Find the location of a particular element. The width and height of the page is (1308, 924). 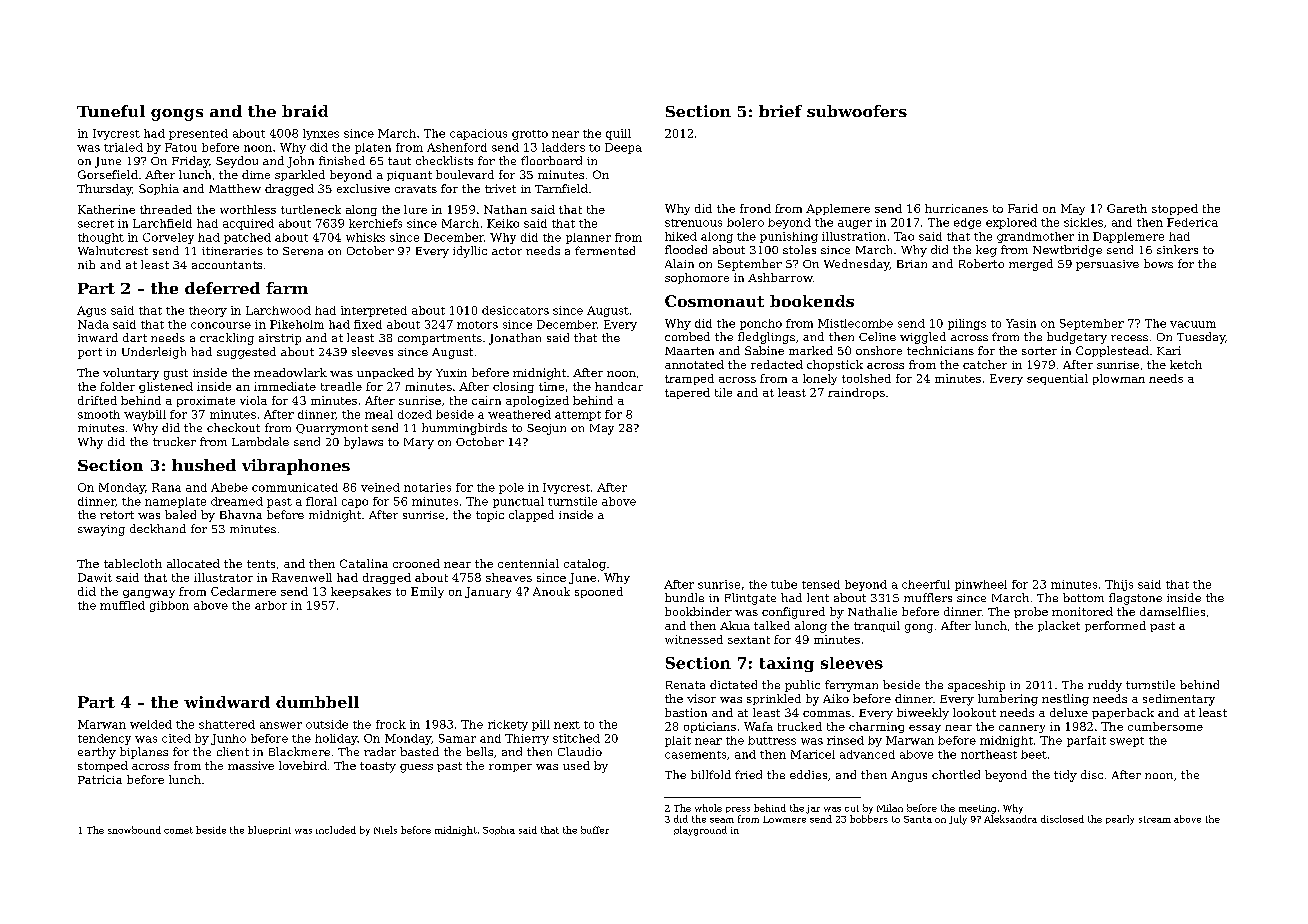

rickety is located at coordinates (508, 725).
